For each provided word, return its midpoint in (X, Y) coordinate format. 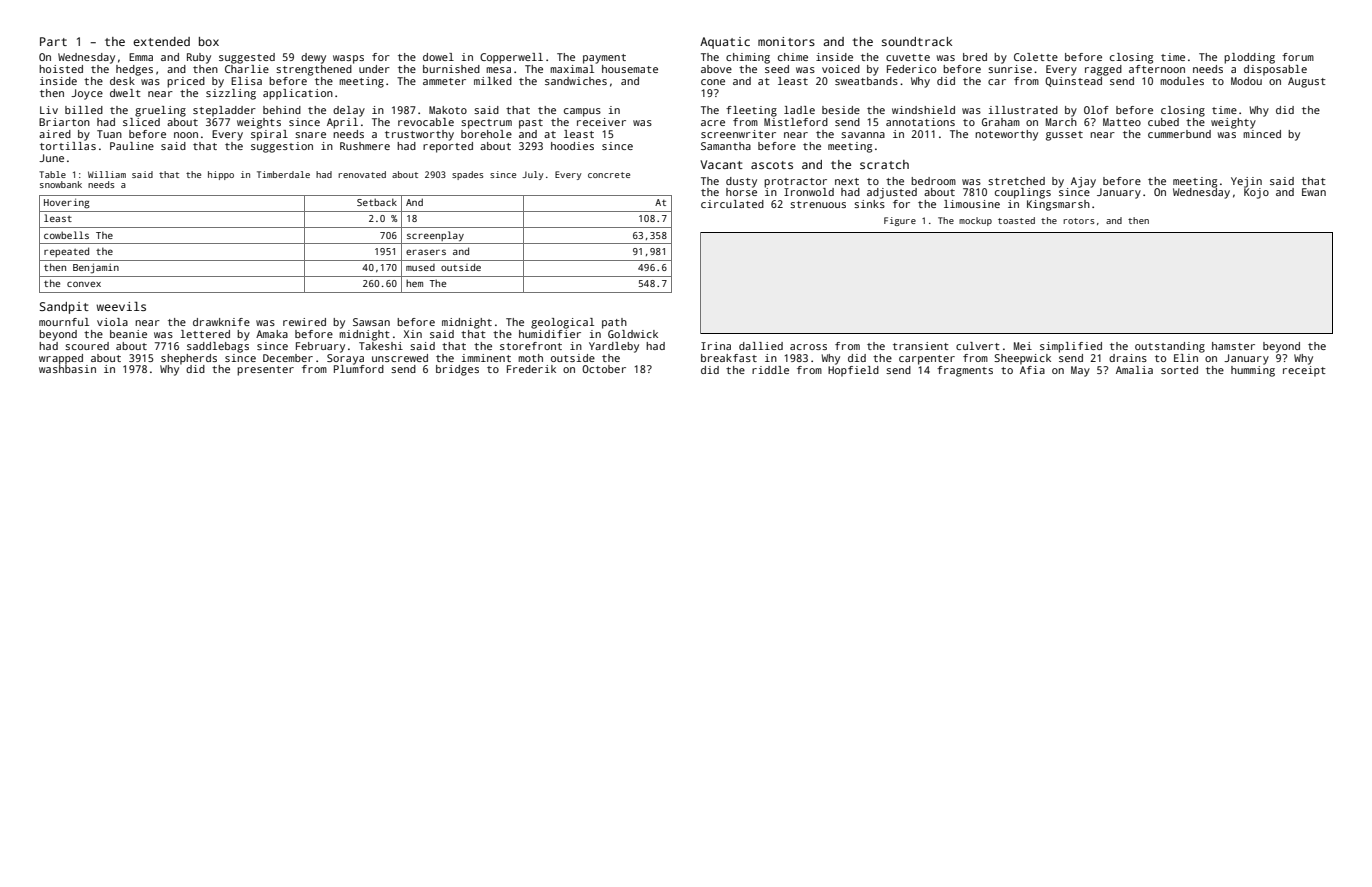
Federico (911, 69)
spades (467, 175)
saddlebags (218, 347)
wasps (348, 59)
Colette (1036, 57)
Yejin (1246, 182)
